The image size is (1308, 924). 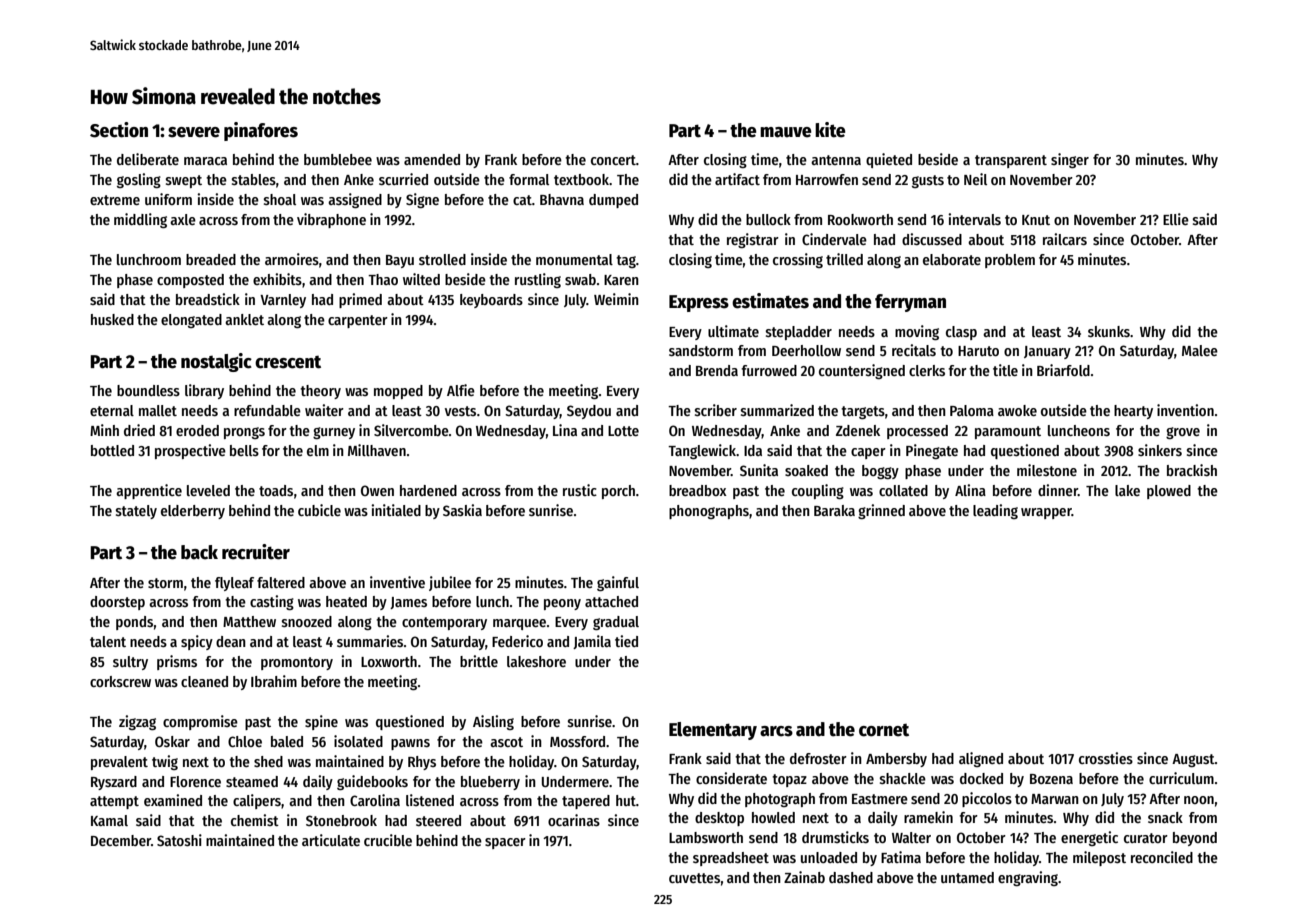 What do you see at coordinates (981, 759) in the document?
I see `aligned` at bounding box center [981, 759].
